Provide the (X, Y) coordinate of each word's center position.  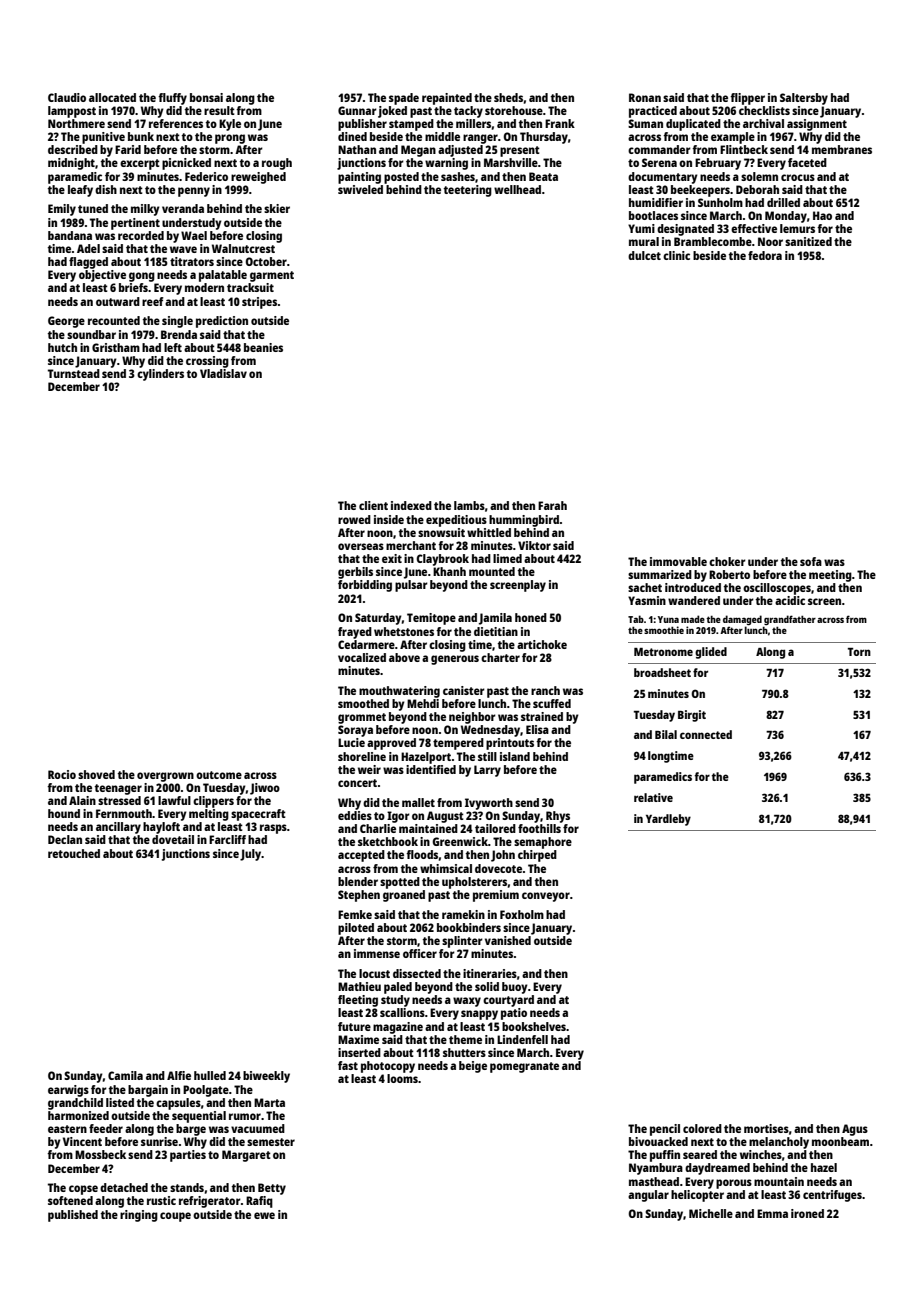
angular (648, 1196)
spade (404, 99)
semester (271, 1142)
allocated (112, 97)
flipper (747, 99)
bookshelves (534, 1026)
